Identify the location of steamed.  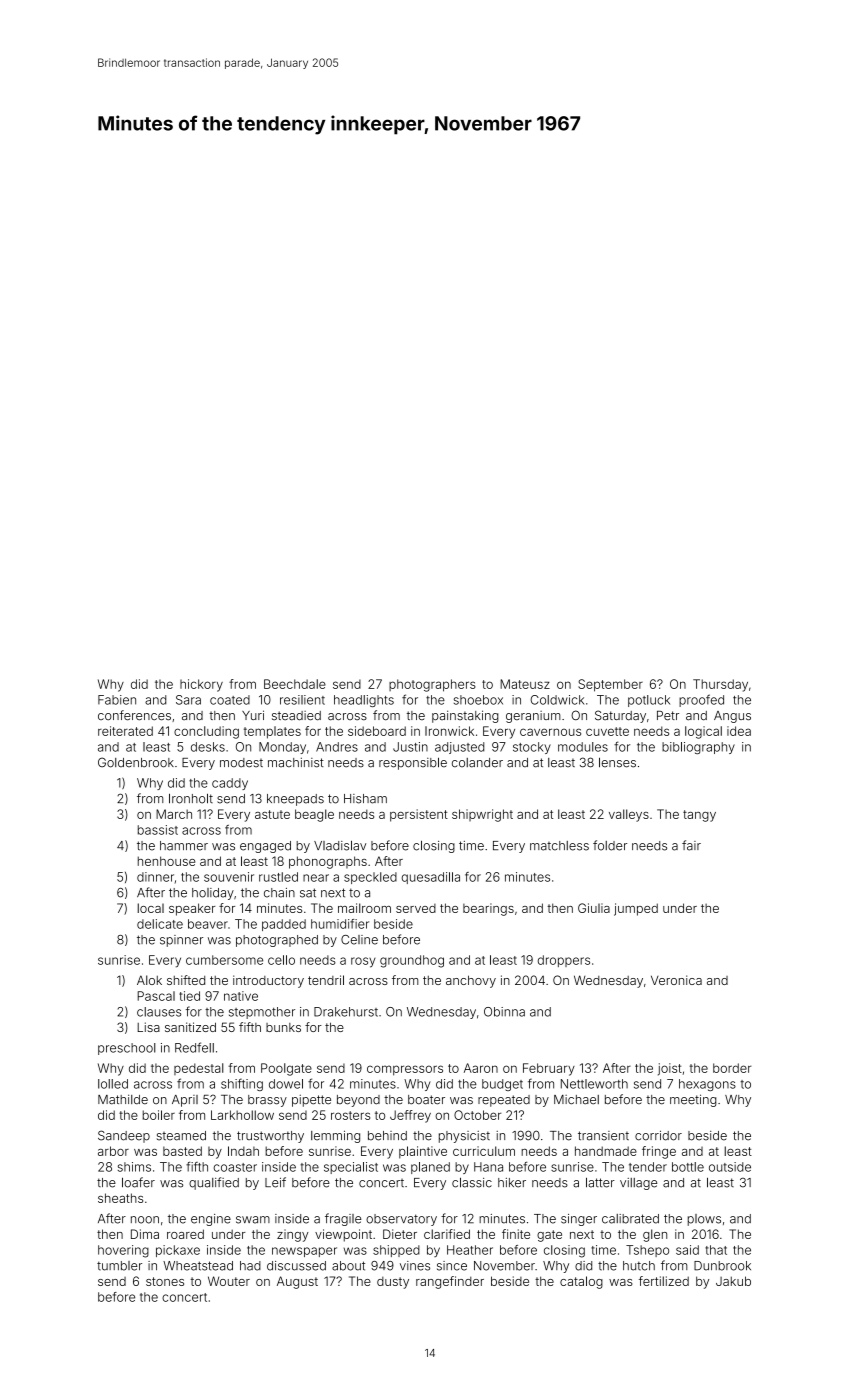
(181, 1136).
